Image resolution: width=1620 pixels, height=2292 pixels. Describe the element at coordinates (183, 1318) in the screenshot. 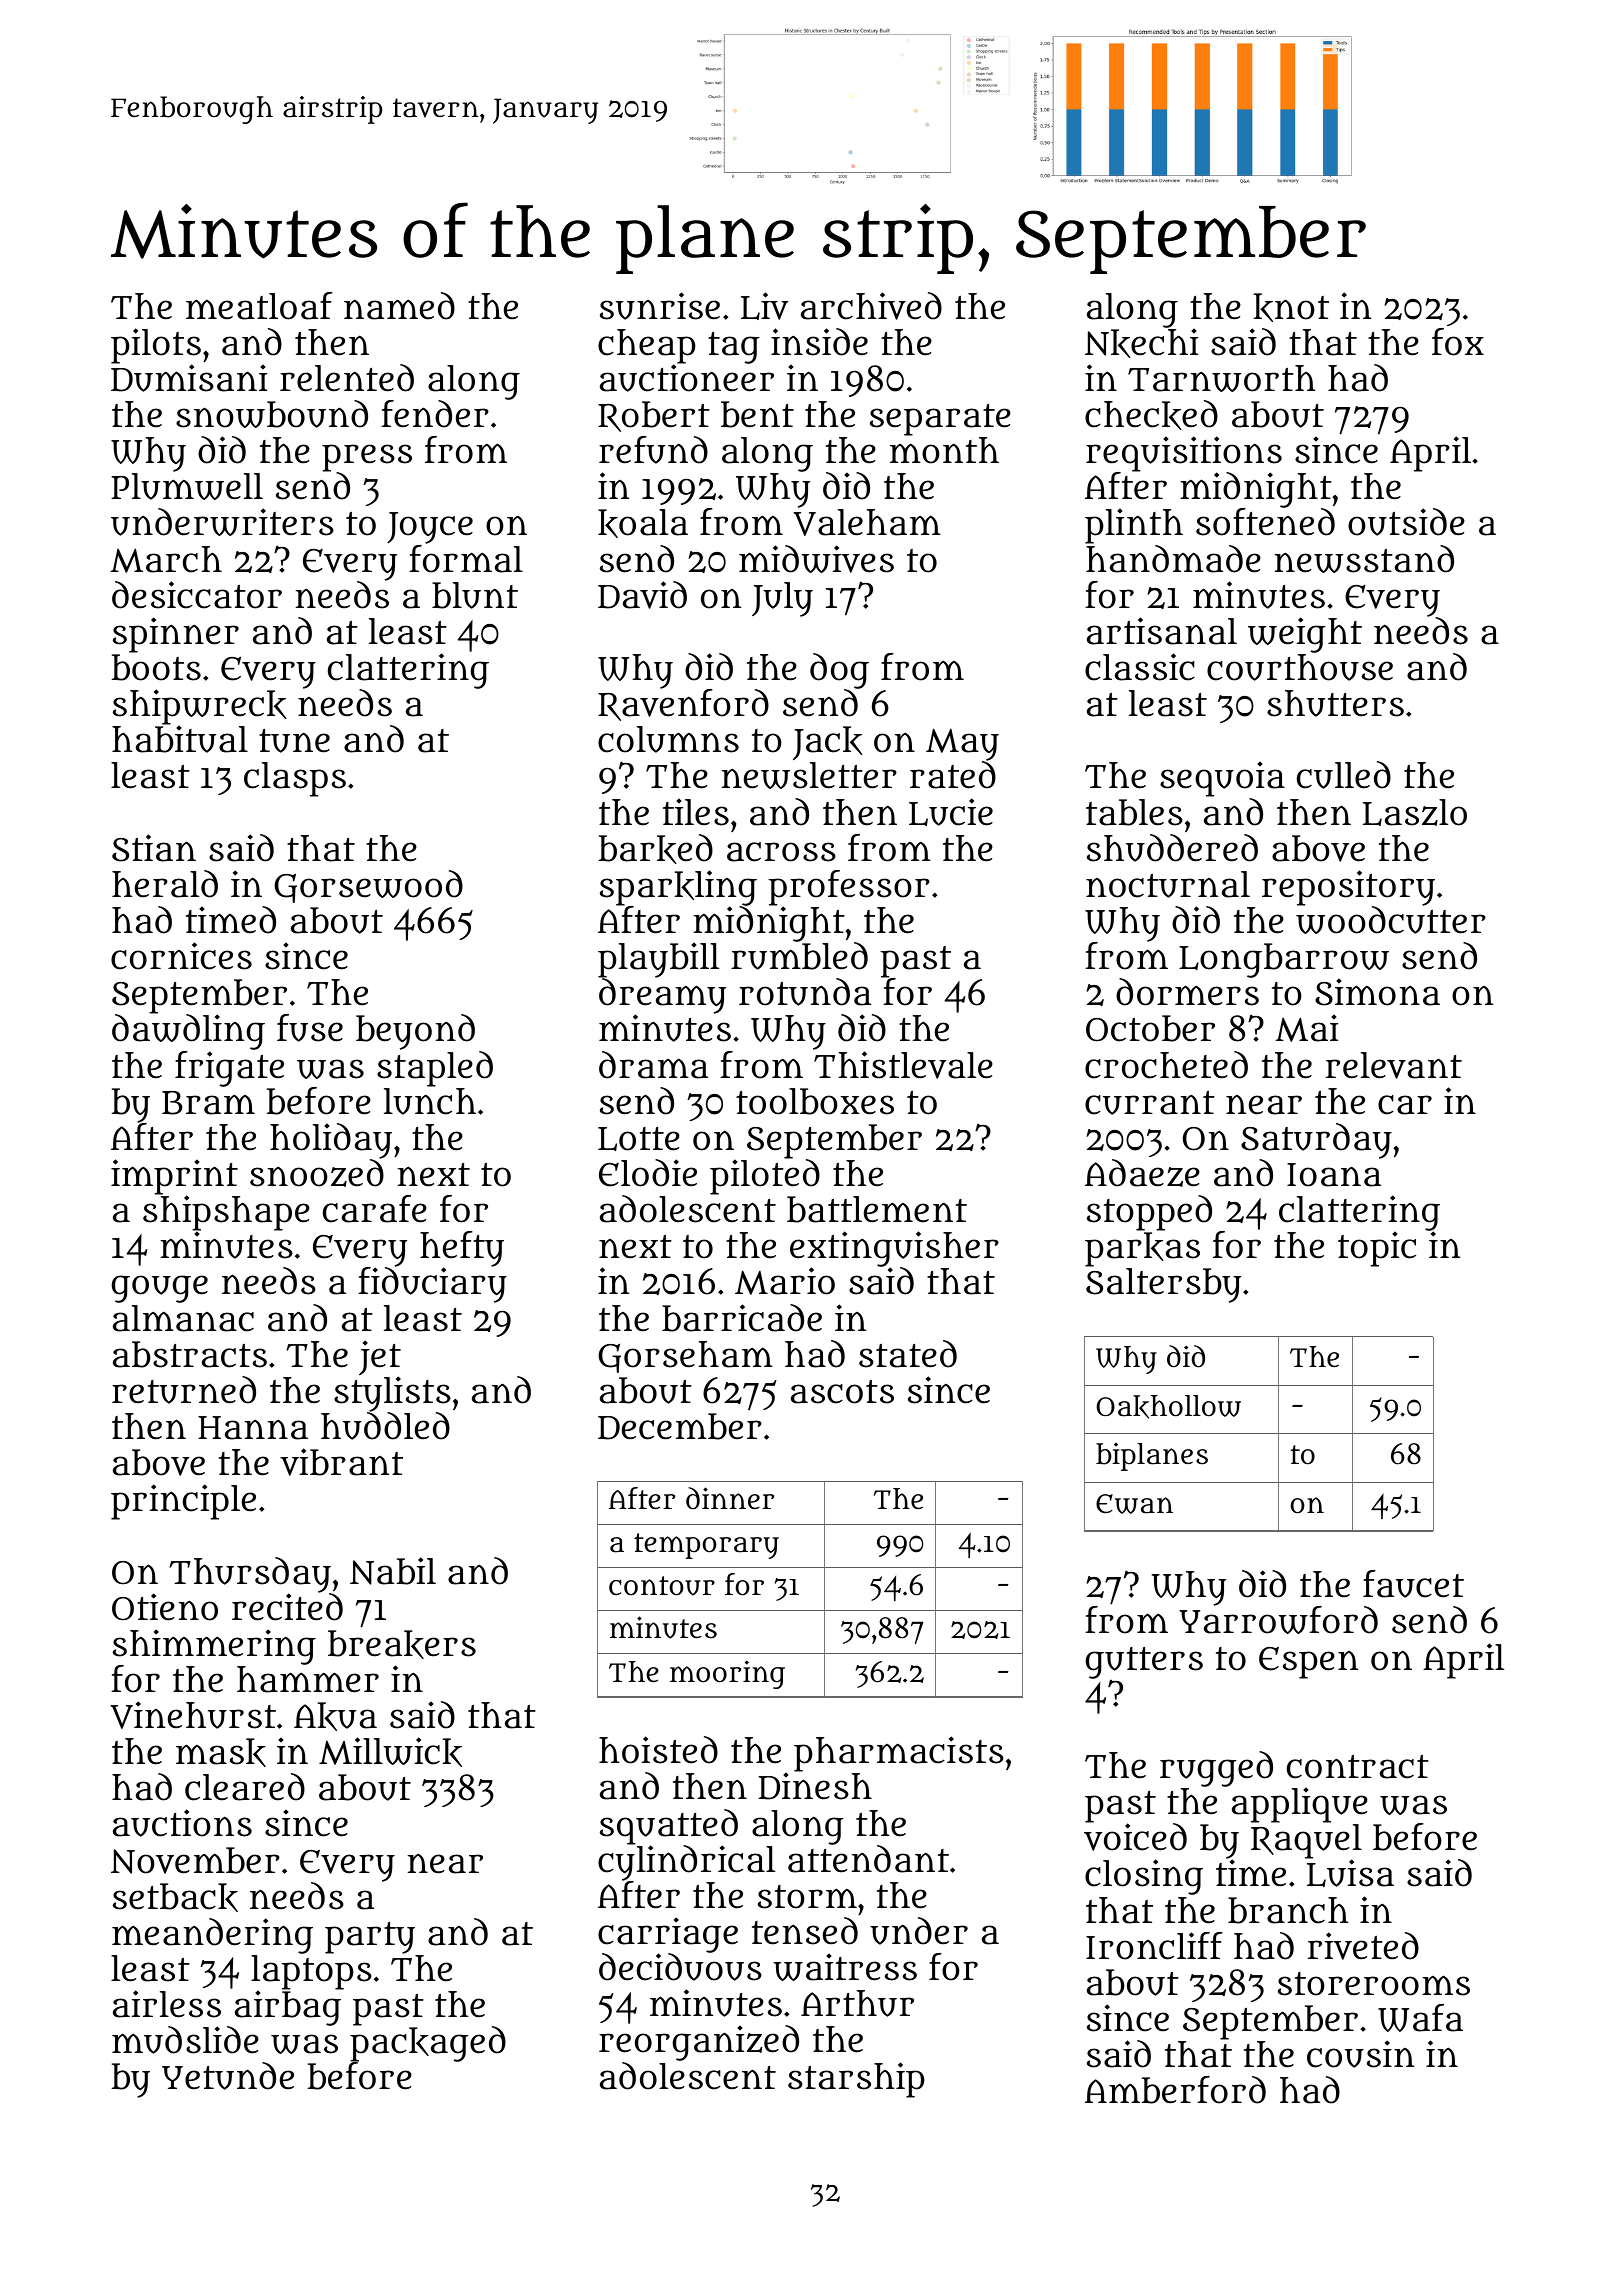

I see `almanac` at that location.
